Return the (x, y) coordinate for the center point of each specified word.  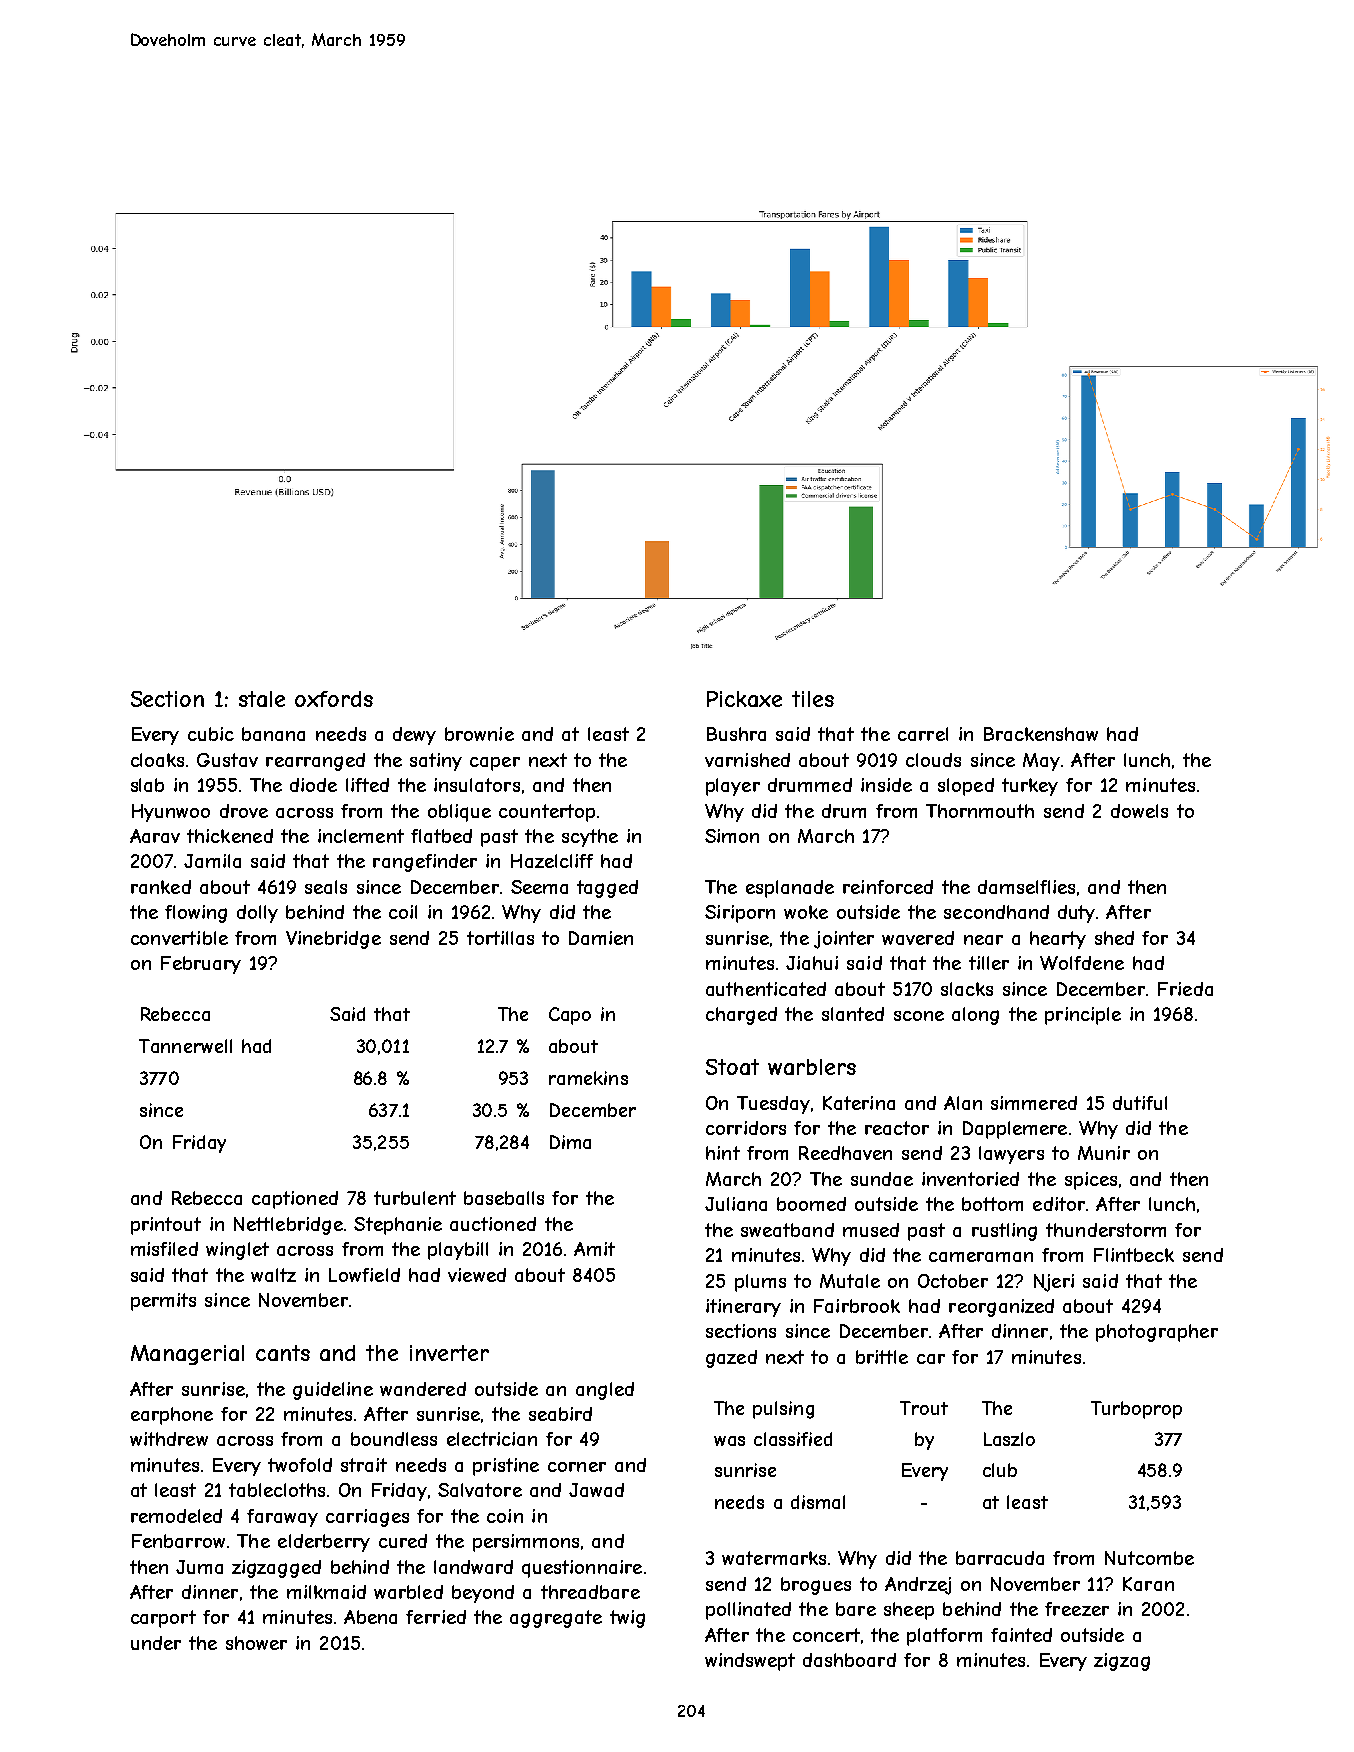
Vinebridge (333, 940)
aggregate (556, 1619)
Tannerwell (185, 1046)
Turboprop (1136, 1410)
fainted (1021, 1635)
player (733, 787)
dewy (414, 736)
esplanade (790, 889)
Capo (570, 1016)
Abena (370, 1617)
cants (283, 1353)
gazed (731, 1359)
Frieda (1185, 989)
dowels (1139, 811)
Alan (963, 1103)
